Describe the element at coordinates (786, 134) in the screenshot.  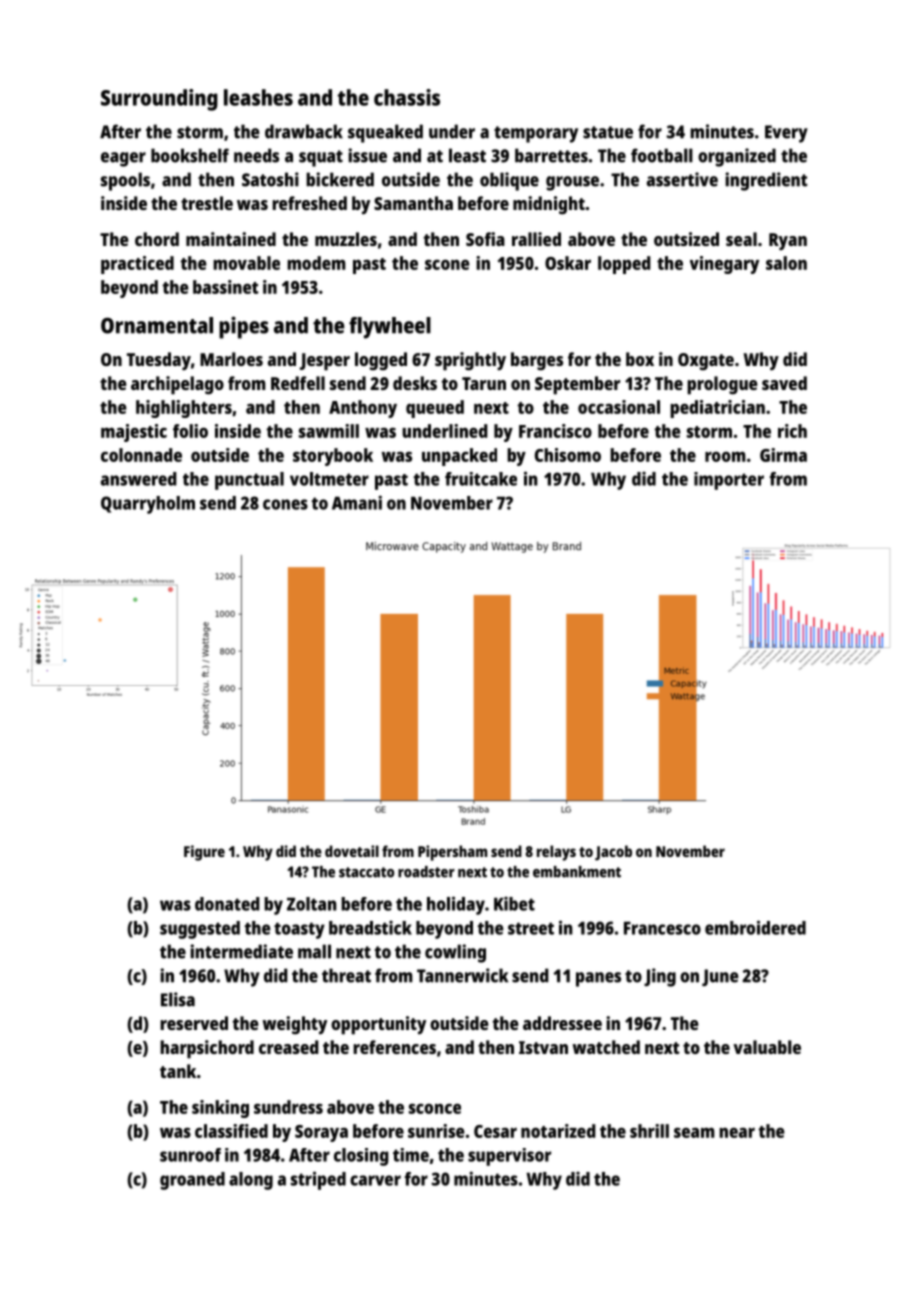
I see `Every` at that location.
